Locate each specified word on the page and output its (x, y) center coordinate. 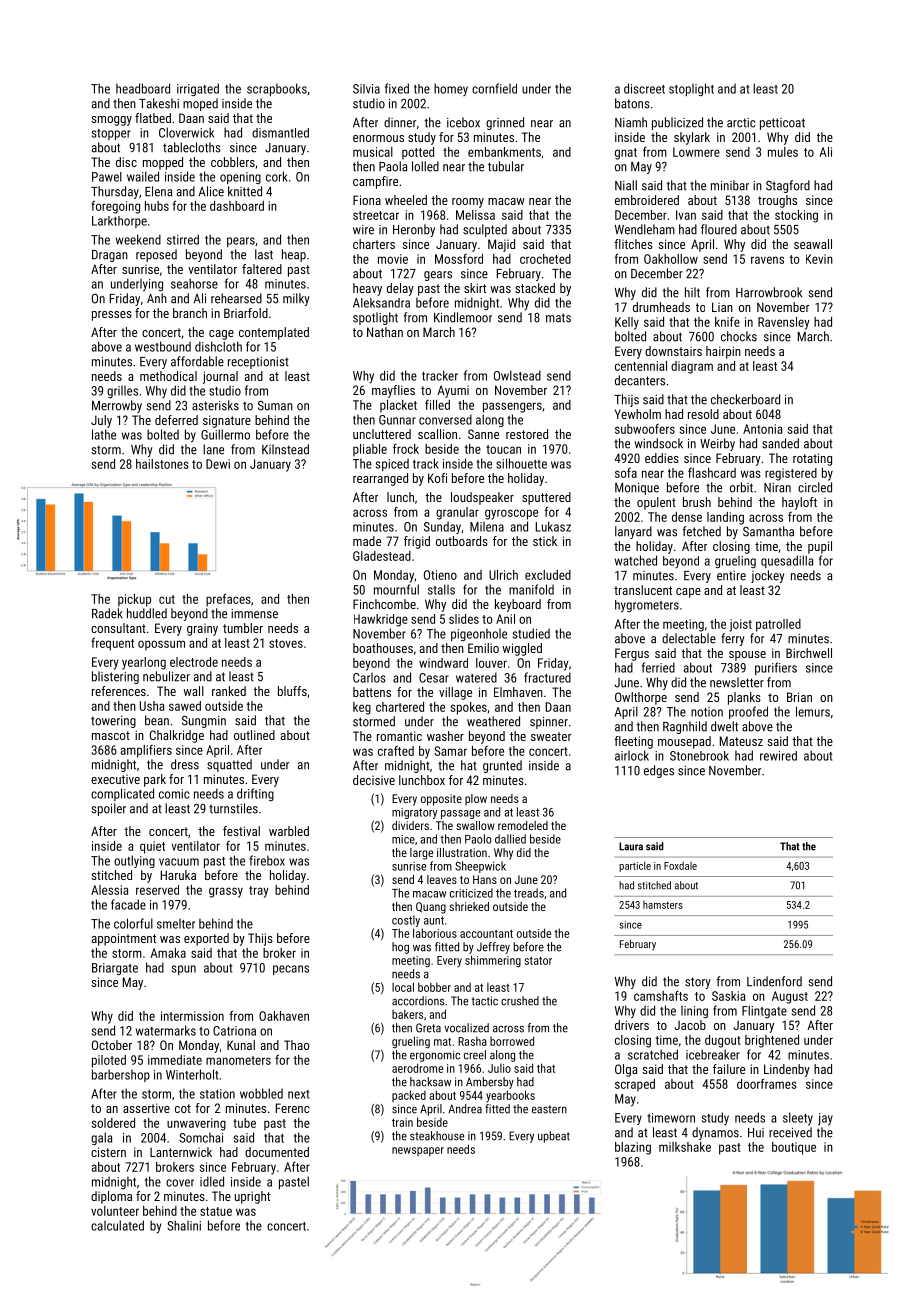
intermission (192, 1016)
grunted (502, 766)
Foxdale (680, 866)
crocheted (545, 259)
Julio (499, 1068)
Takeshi (159, 103)
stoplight (691, 89)
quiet (152, 847)
